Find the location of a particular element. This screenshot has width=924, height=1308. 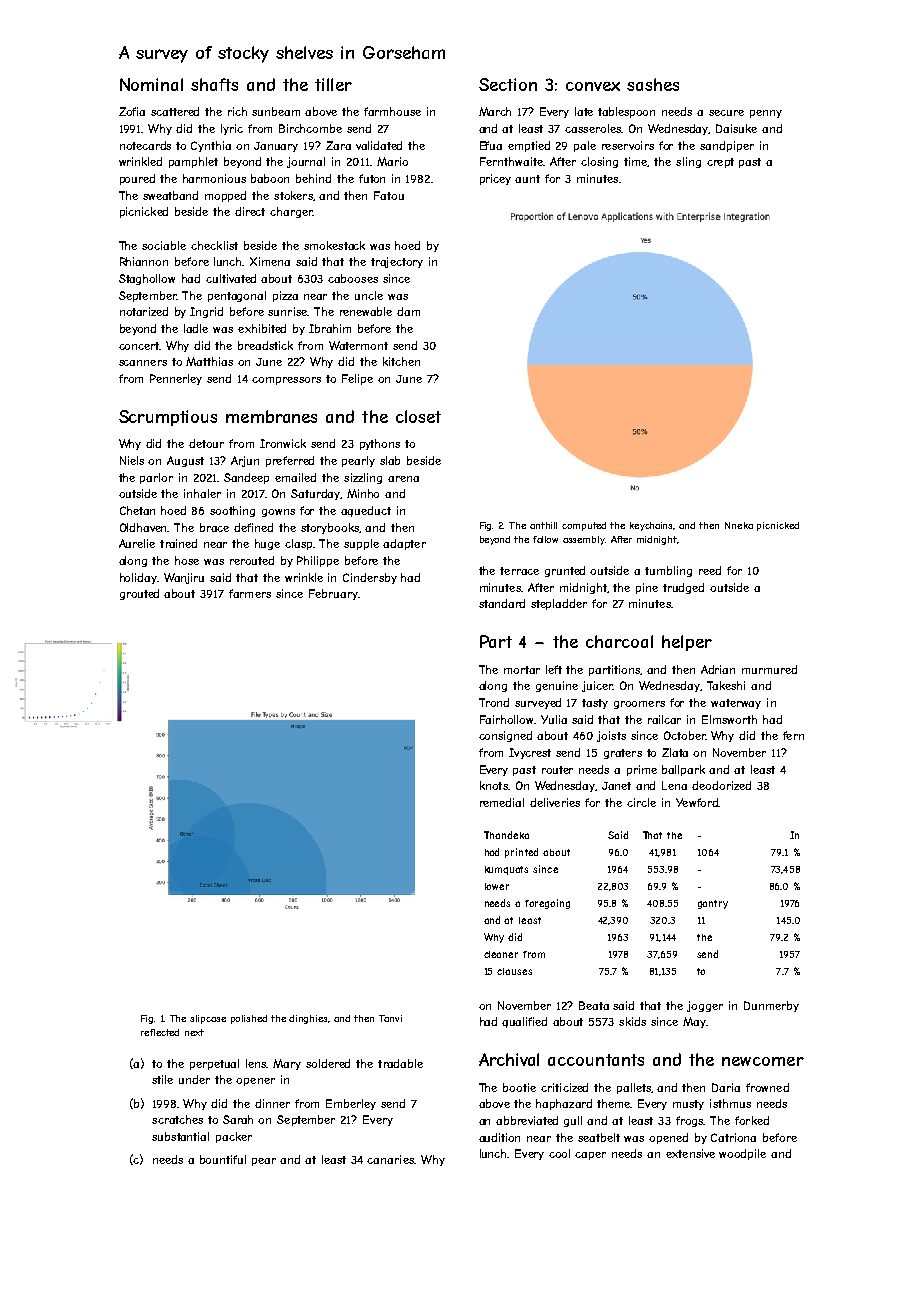

Ironwick is located at coordinates (283, 443).
